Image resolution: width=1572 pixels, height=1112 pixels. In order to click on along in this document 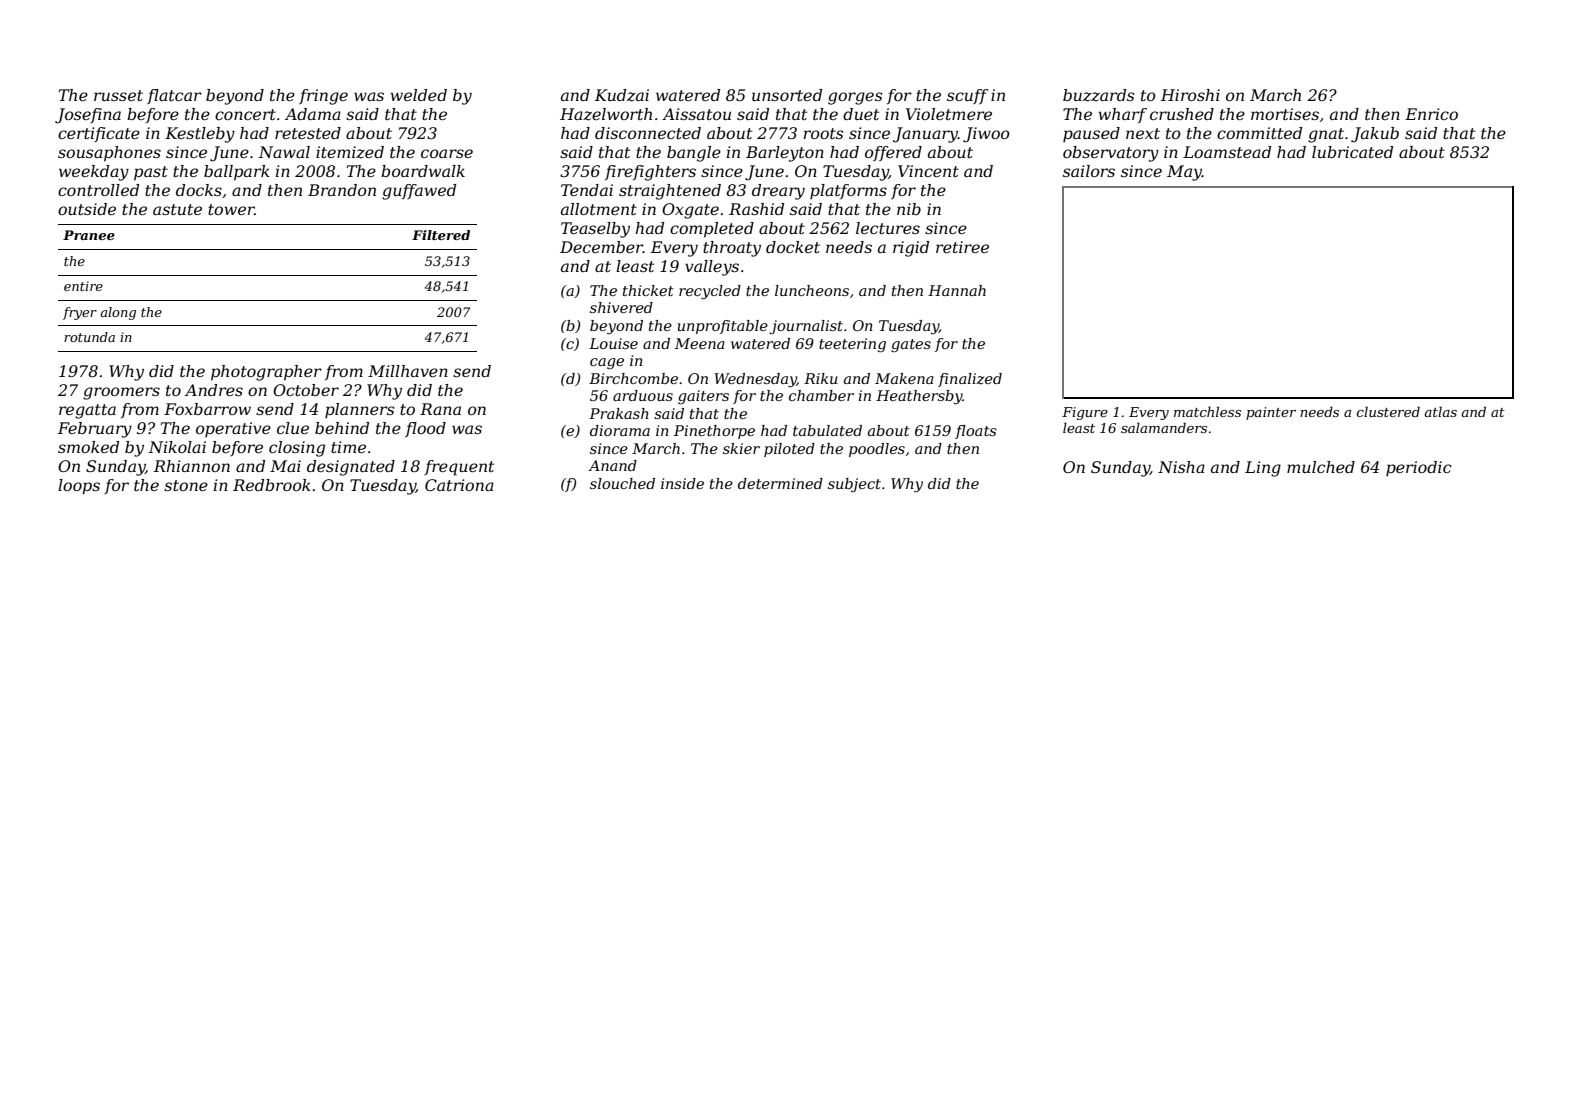, I will do `click(118, 313)`.
